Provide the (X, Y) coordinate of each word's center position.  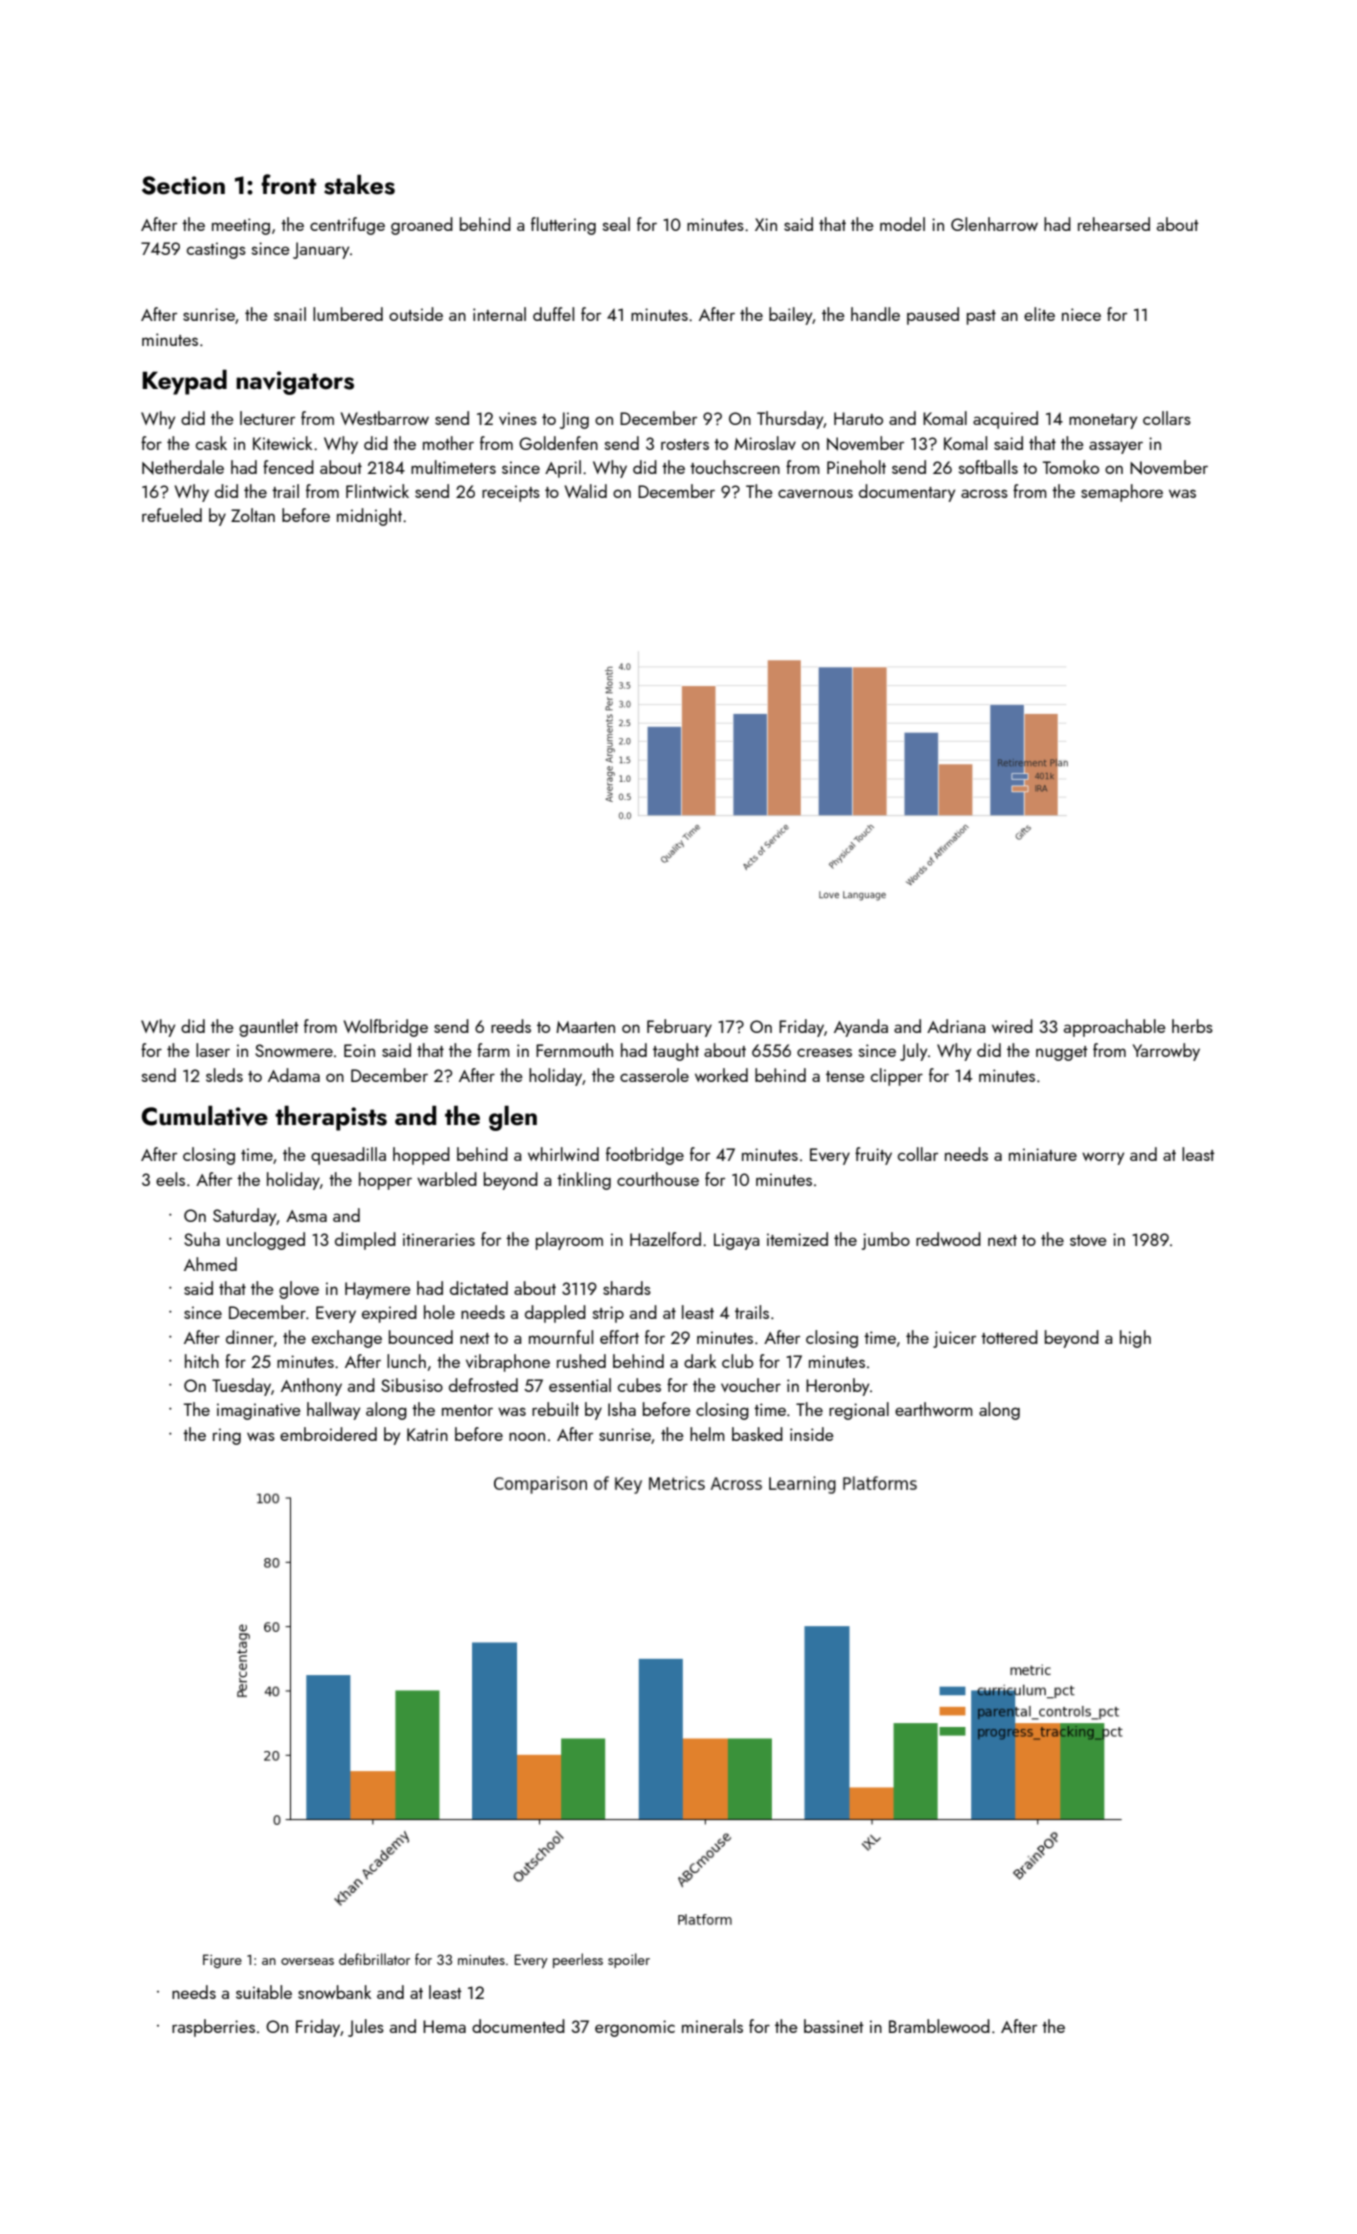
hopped (421, 1156)
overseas (307, 1961)
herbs (1192, 1026)
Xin (766, 224)
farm (493, 1050)
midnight (369, 517)
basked (757, 1434)
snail (290, 314)
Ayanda (861, 1028)
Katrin (427, 1434)
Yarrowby (1166, 1052)
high (1135, 1339)
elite (1039, 314)
